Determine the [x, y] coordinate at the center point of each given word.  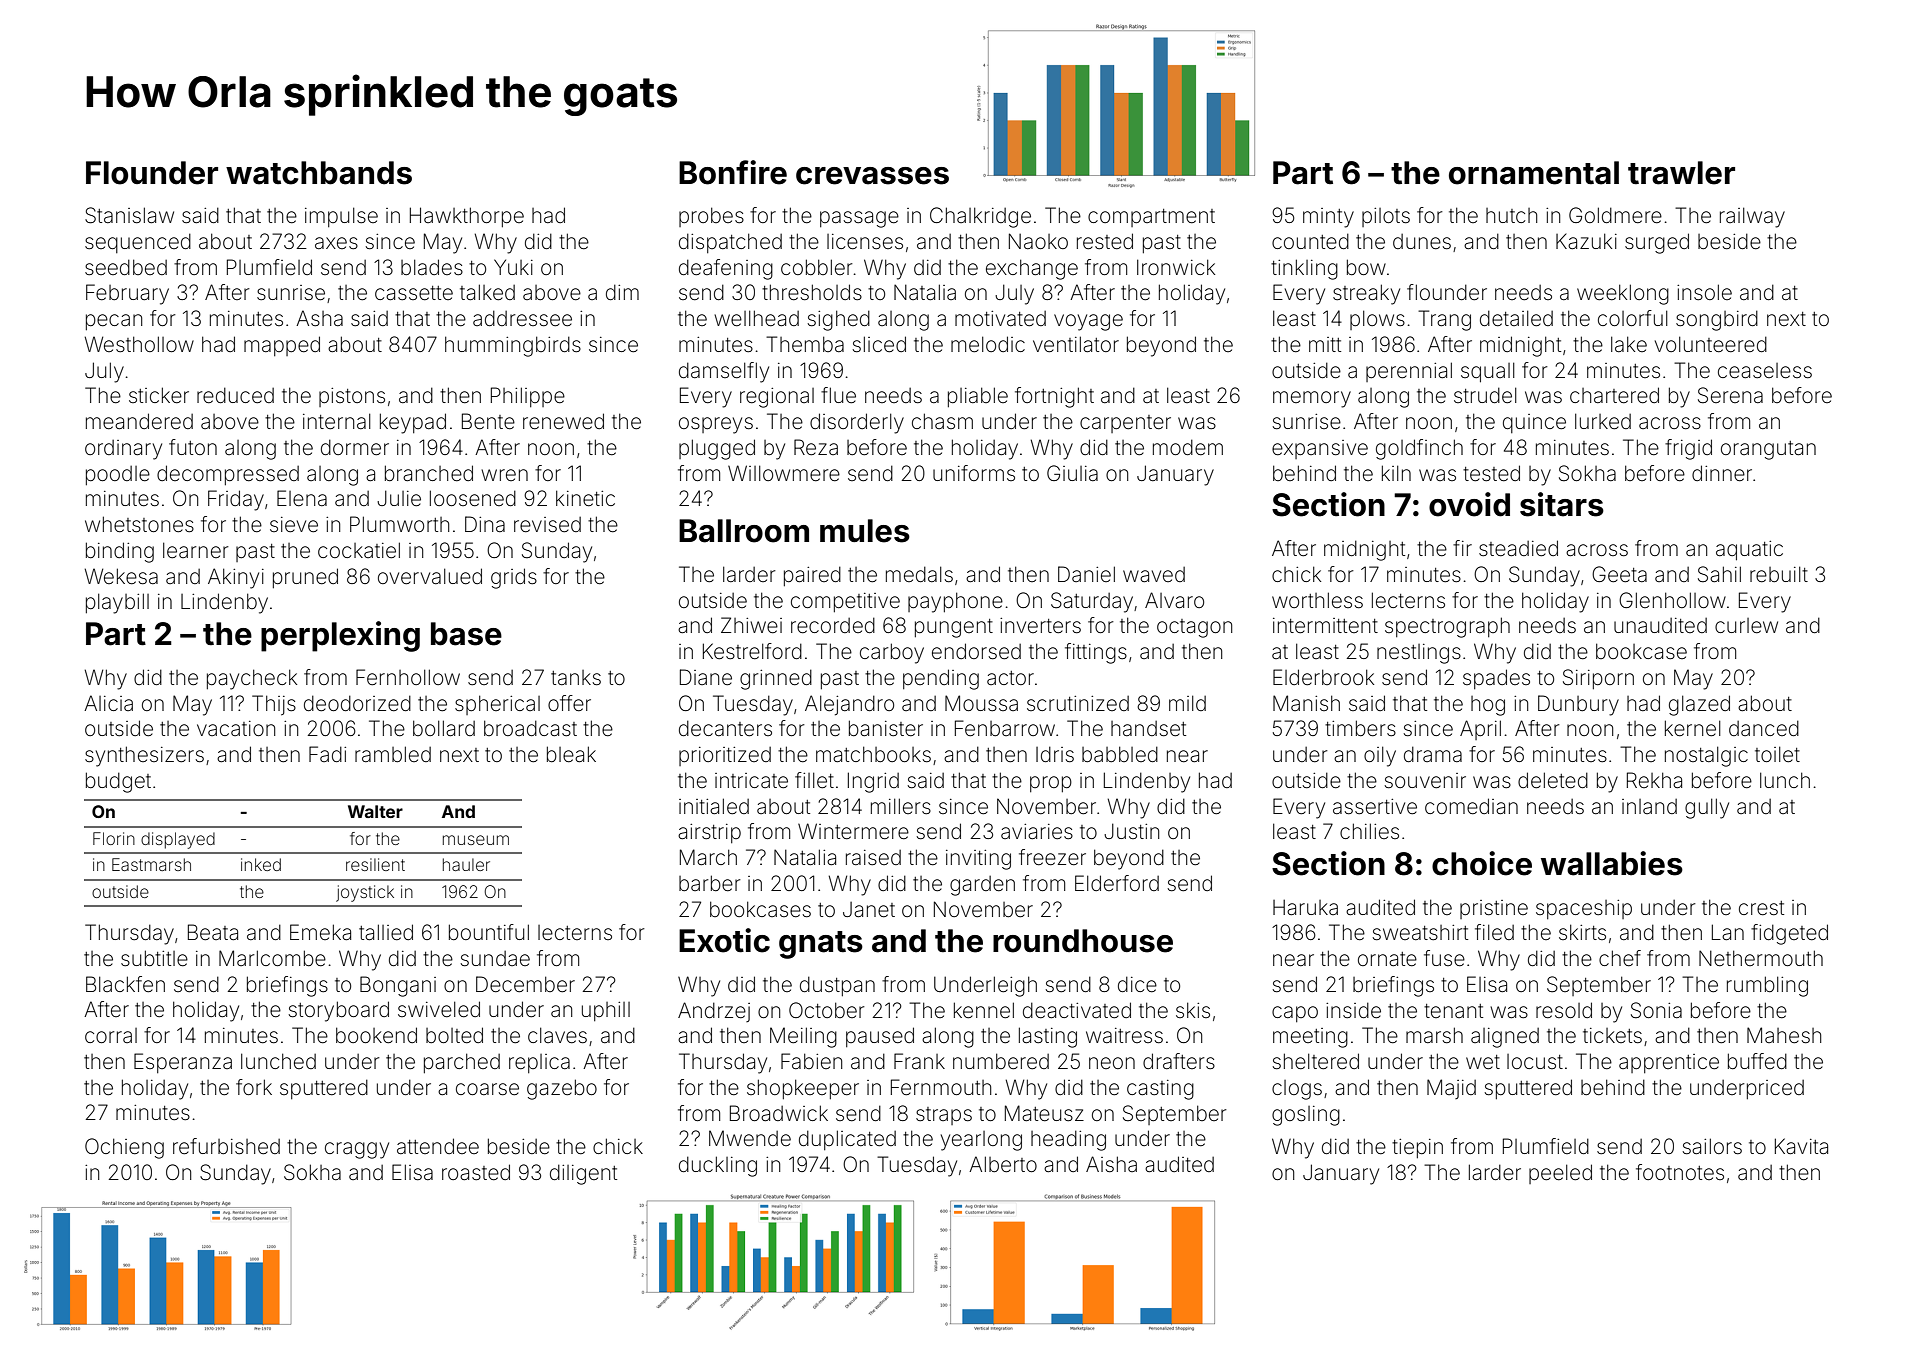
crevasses [872, 176]
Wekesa [121, 576]
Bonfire [733, 172]
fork [254, 1087]
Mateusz [1044, 1113]
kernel [1693, 728]
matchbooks [873, 754]
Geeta [1619, 574]
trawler [1681, 173]
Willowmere [784, 473]
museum [476, 840]
